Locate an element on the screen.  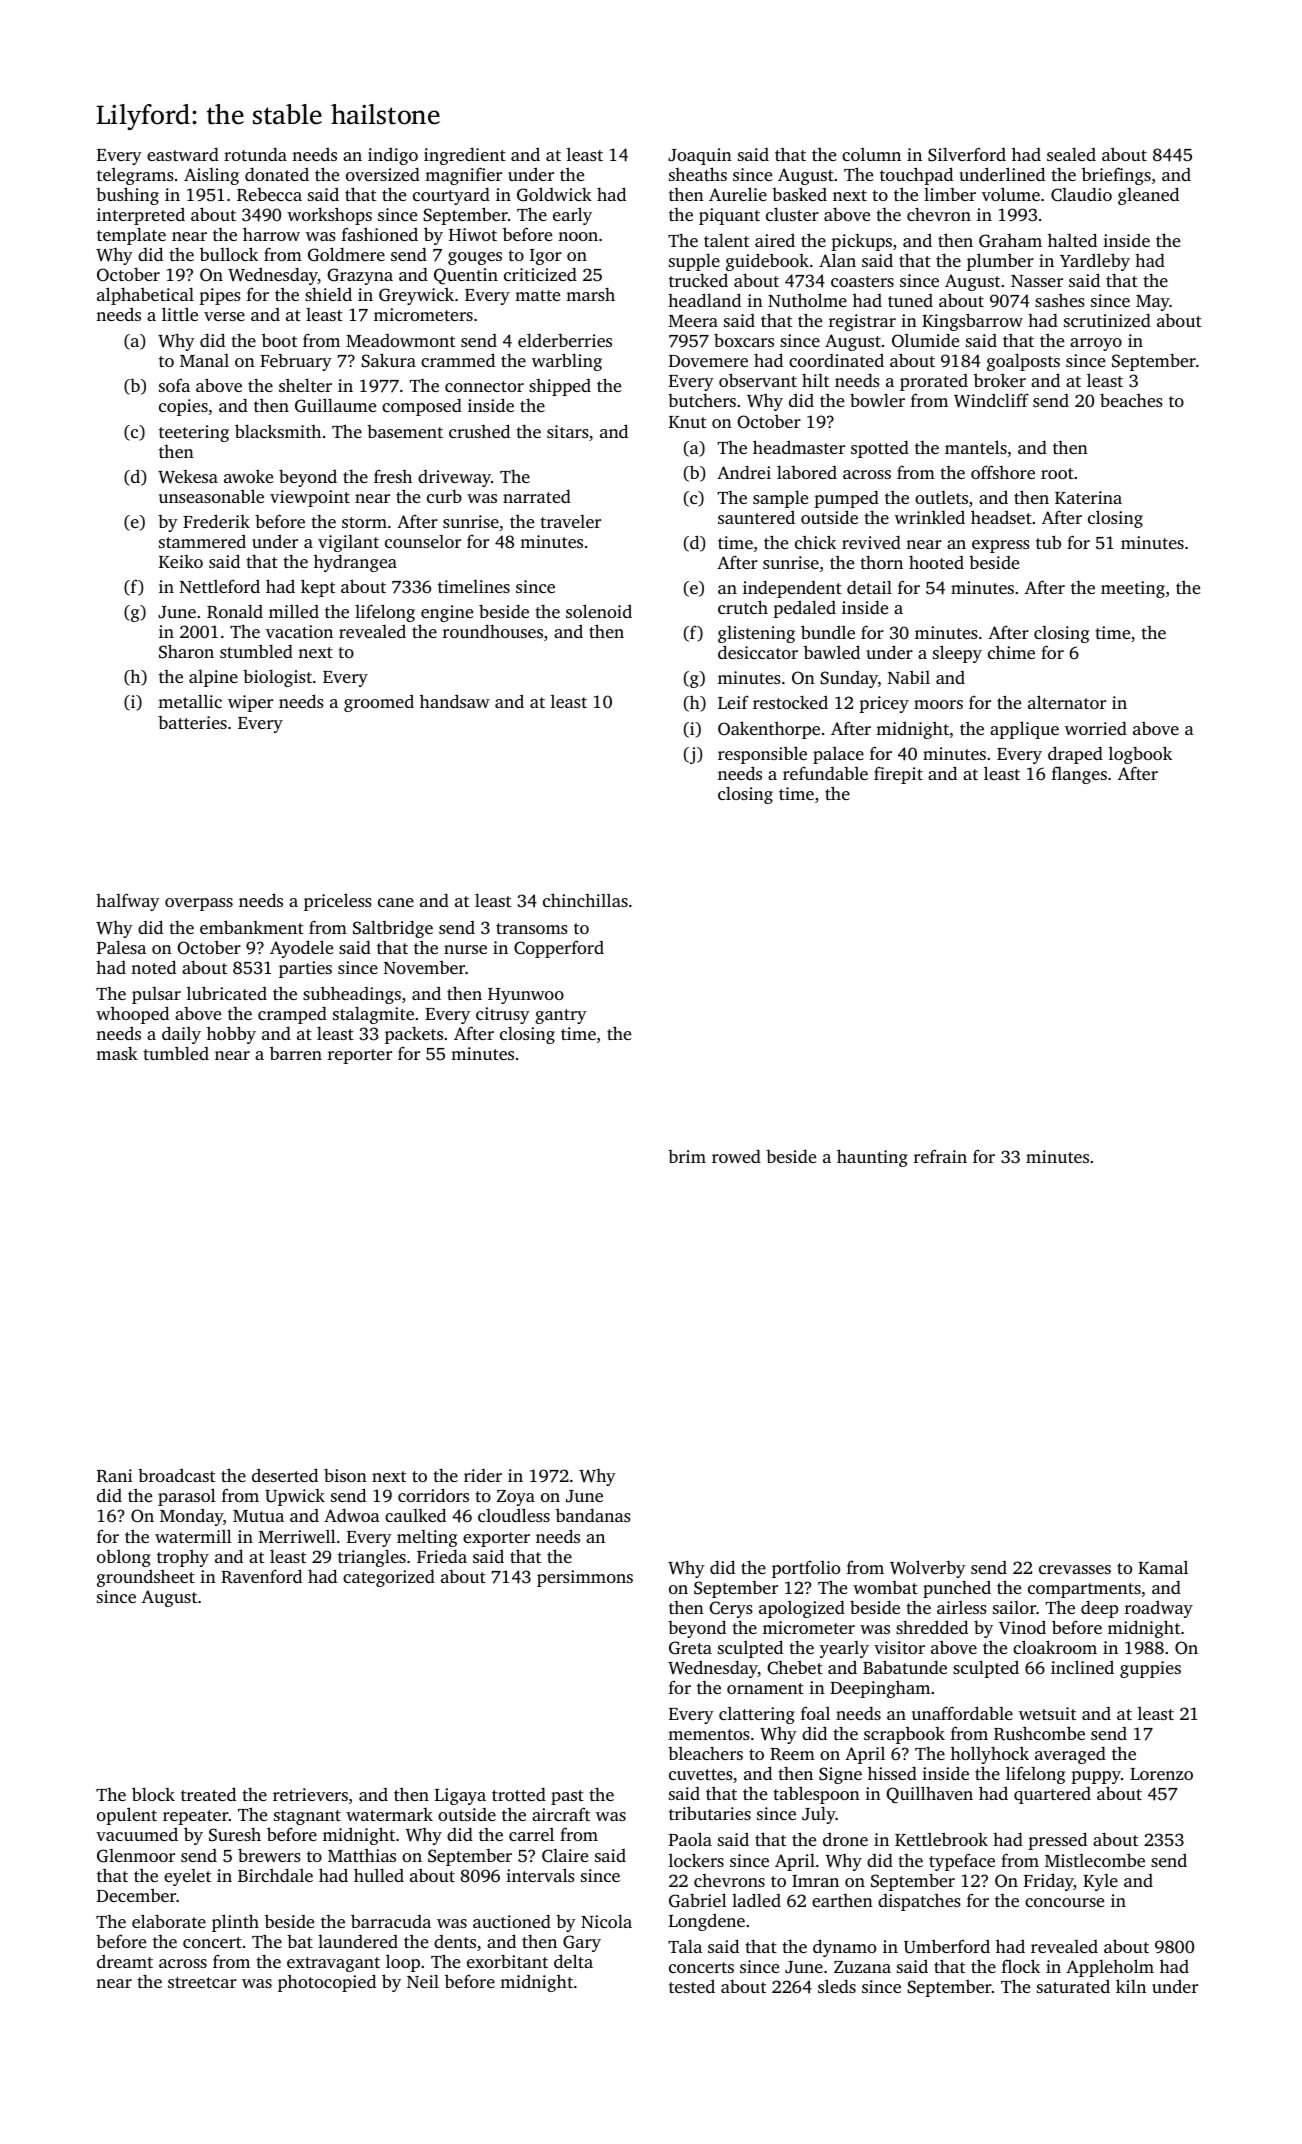
groomed is located at coordinates (379, 703).
